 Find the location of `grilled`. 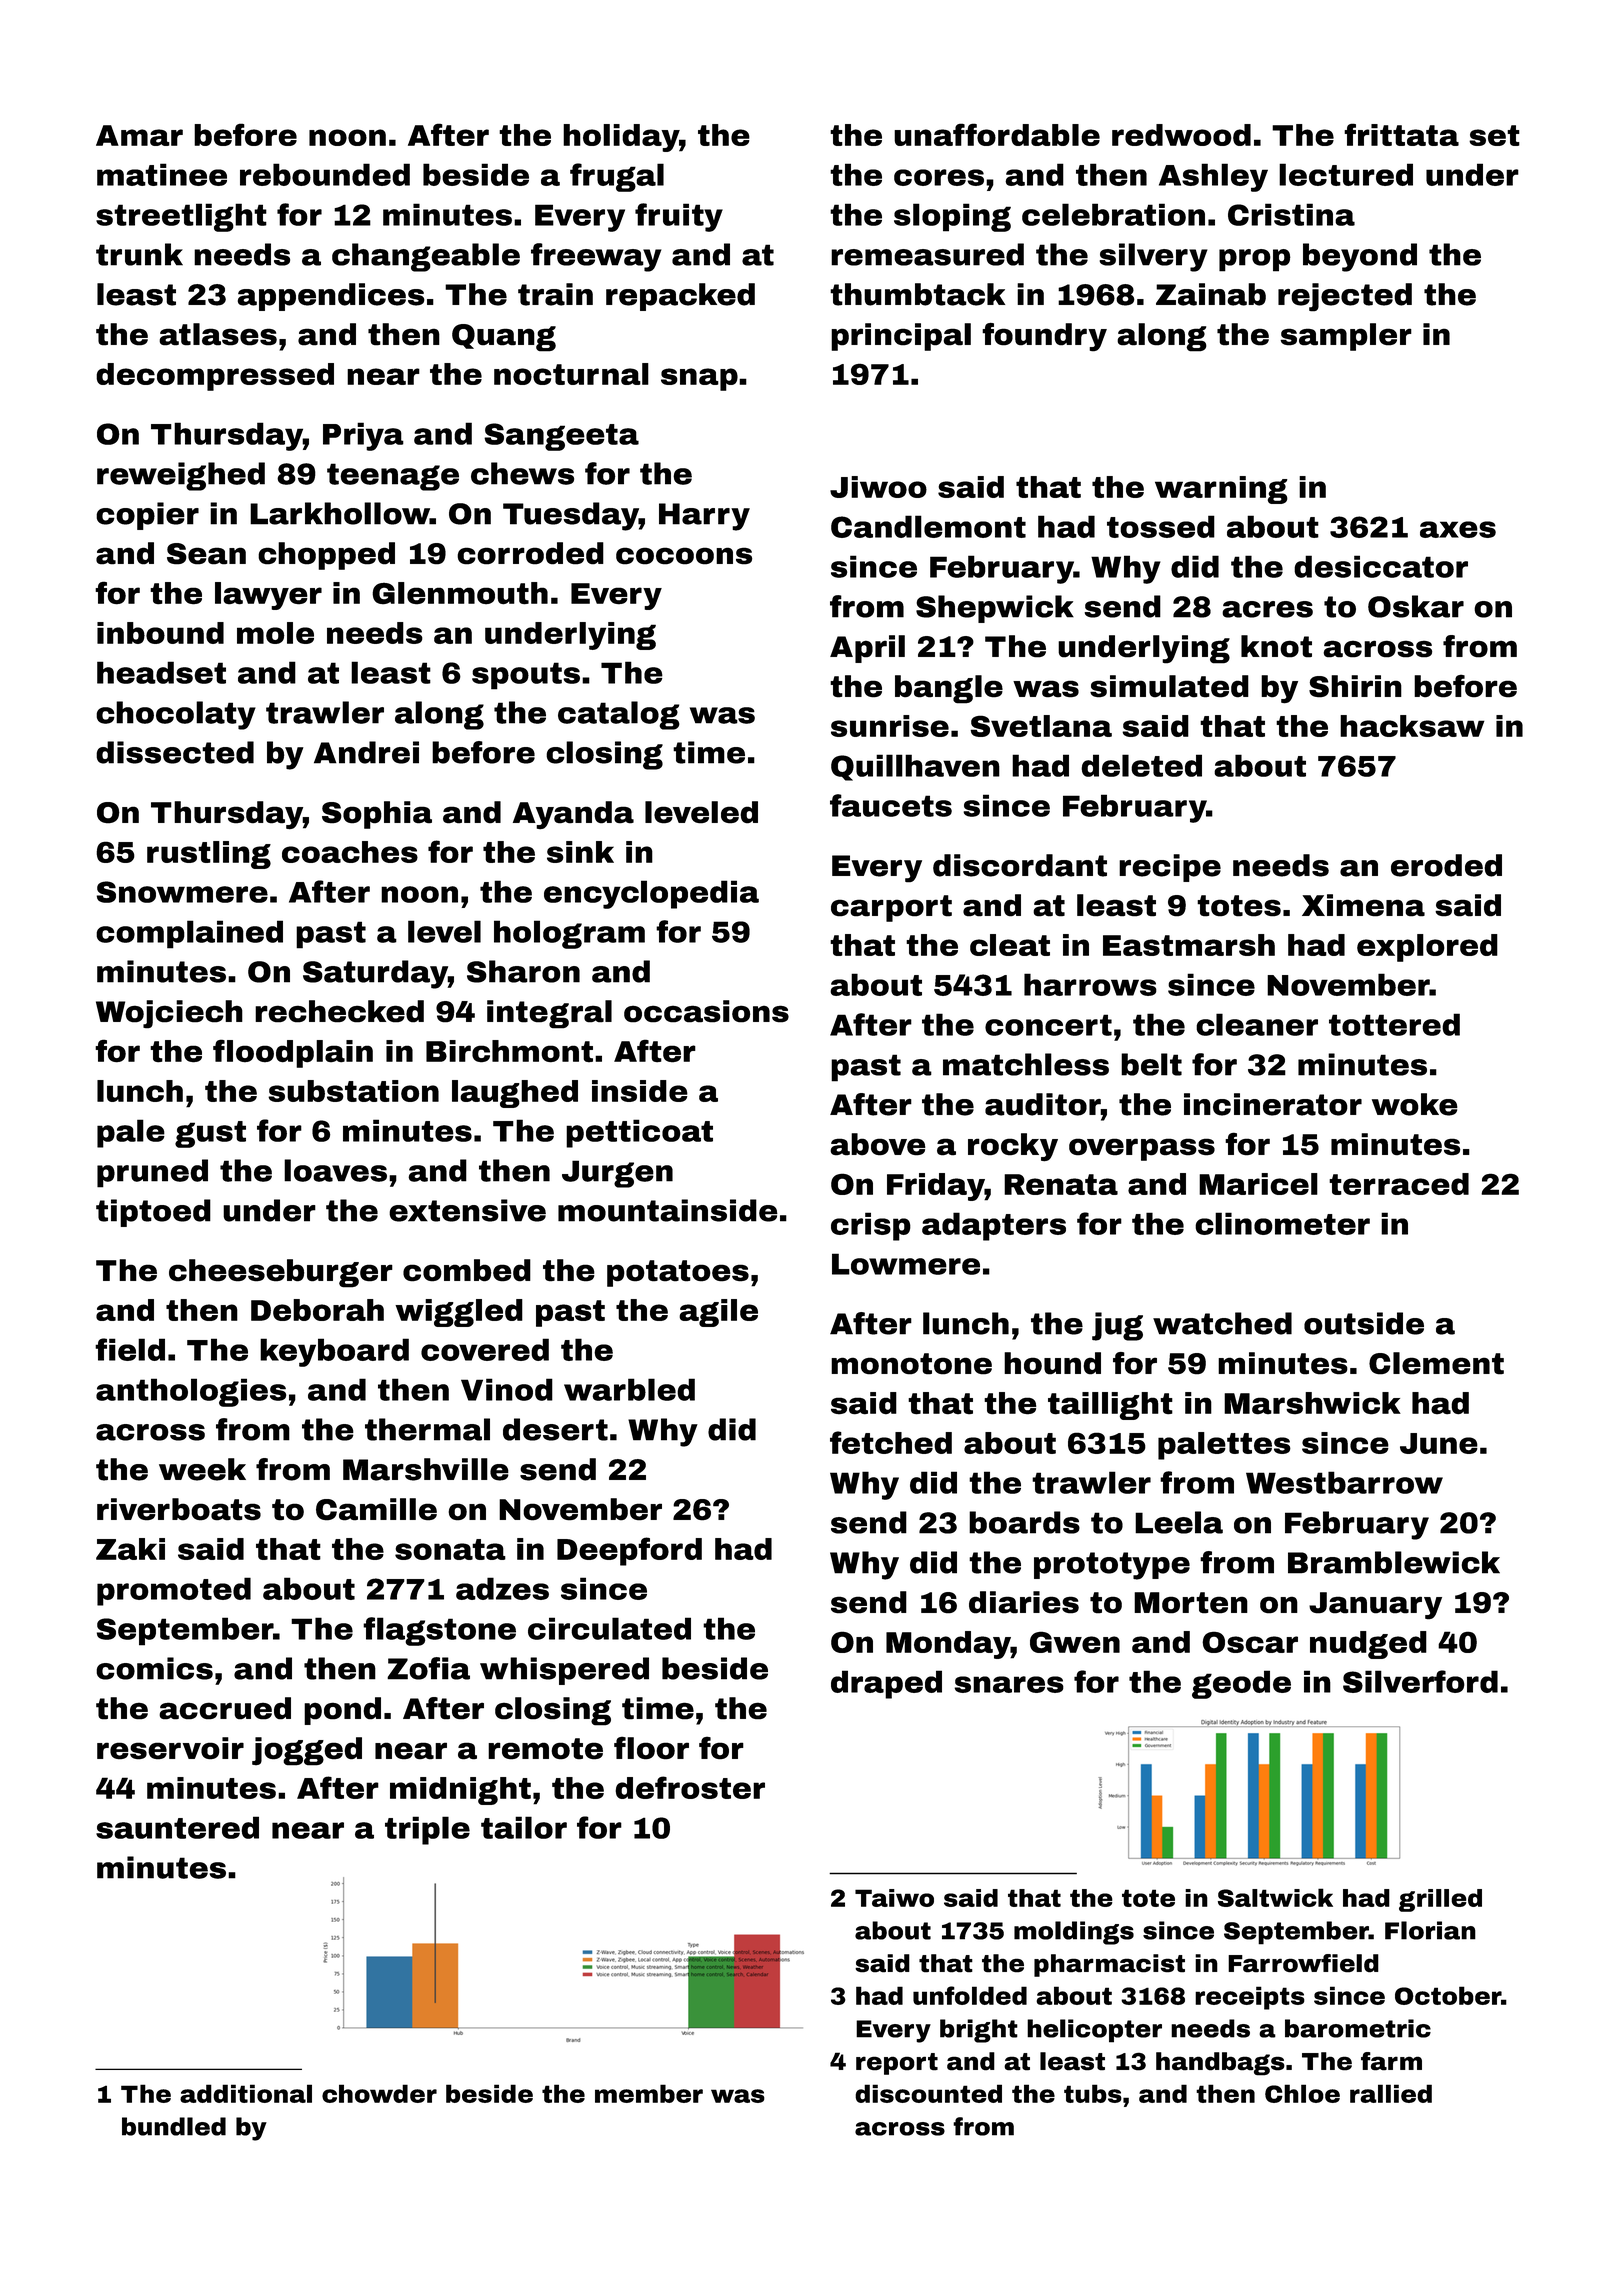

grilled is located at coordinates (1440, 1900).
